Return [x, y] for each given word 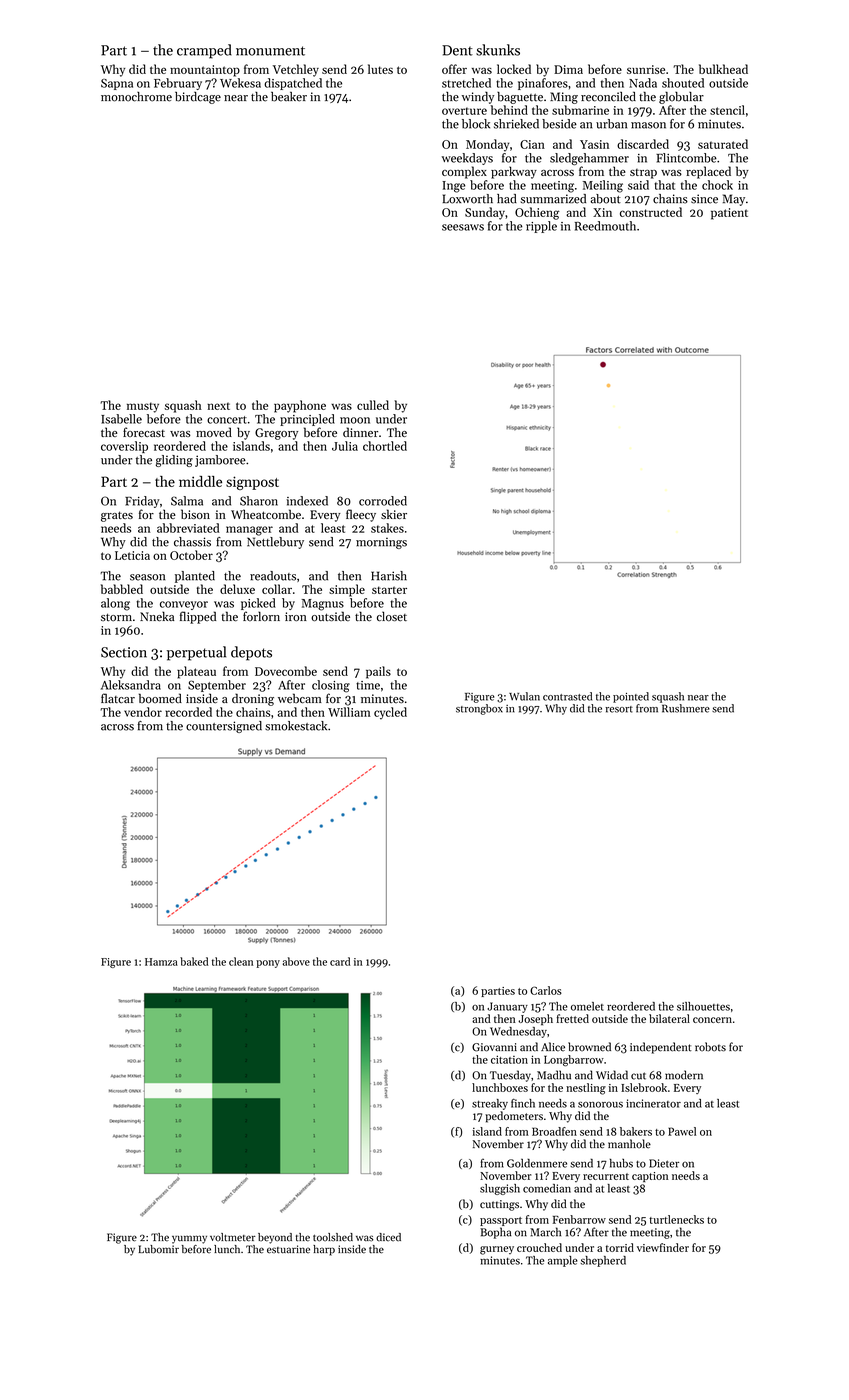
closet [392, 616]
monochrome [136, 97]
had [507, 199]
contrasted [567, 696]
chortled [385, 446]
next [218, 406]
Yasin [594, 144]
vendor [143, 712]
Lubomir [159, 1249]
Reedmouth [605, 226]
